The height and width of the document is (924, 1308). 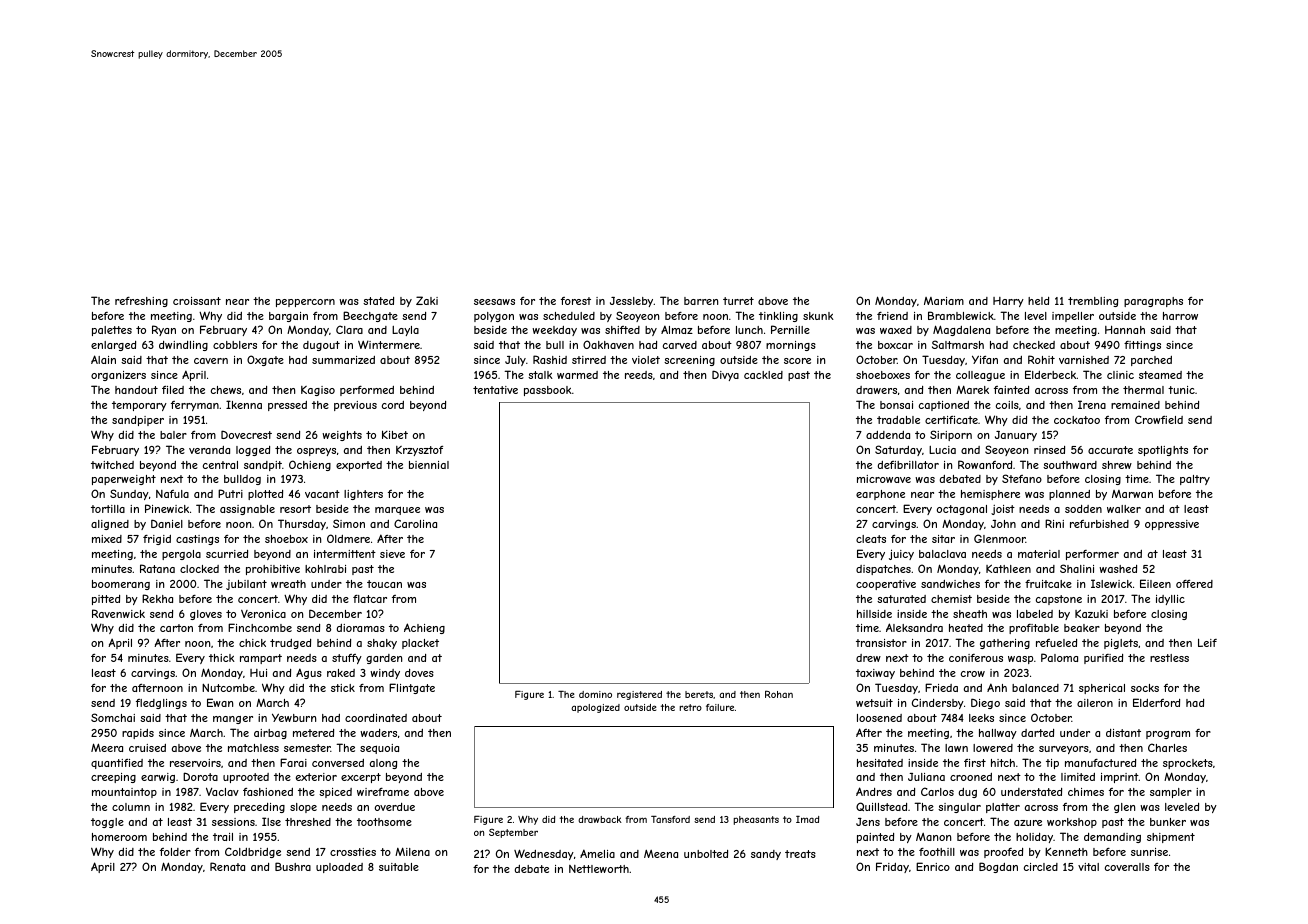 What do you see at coordinates (1005, 644) in the document?
I see `gathering` at bounding box center [1005, 644].
